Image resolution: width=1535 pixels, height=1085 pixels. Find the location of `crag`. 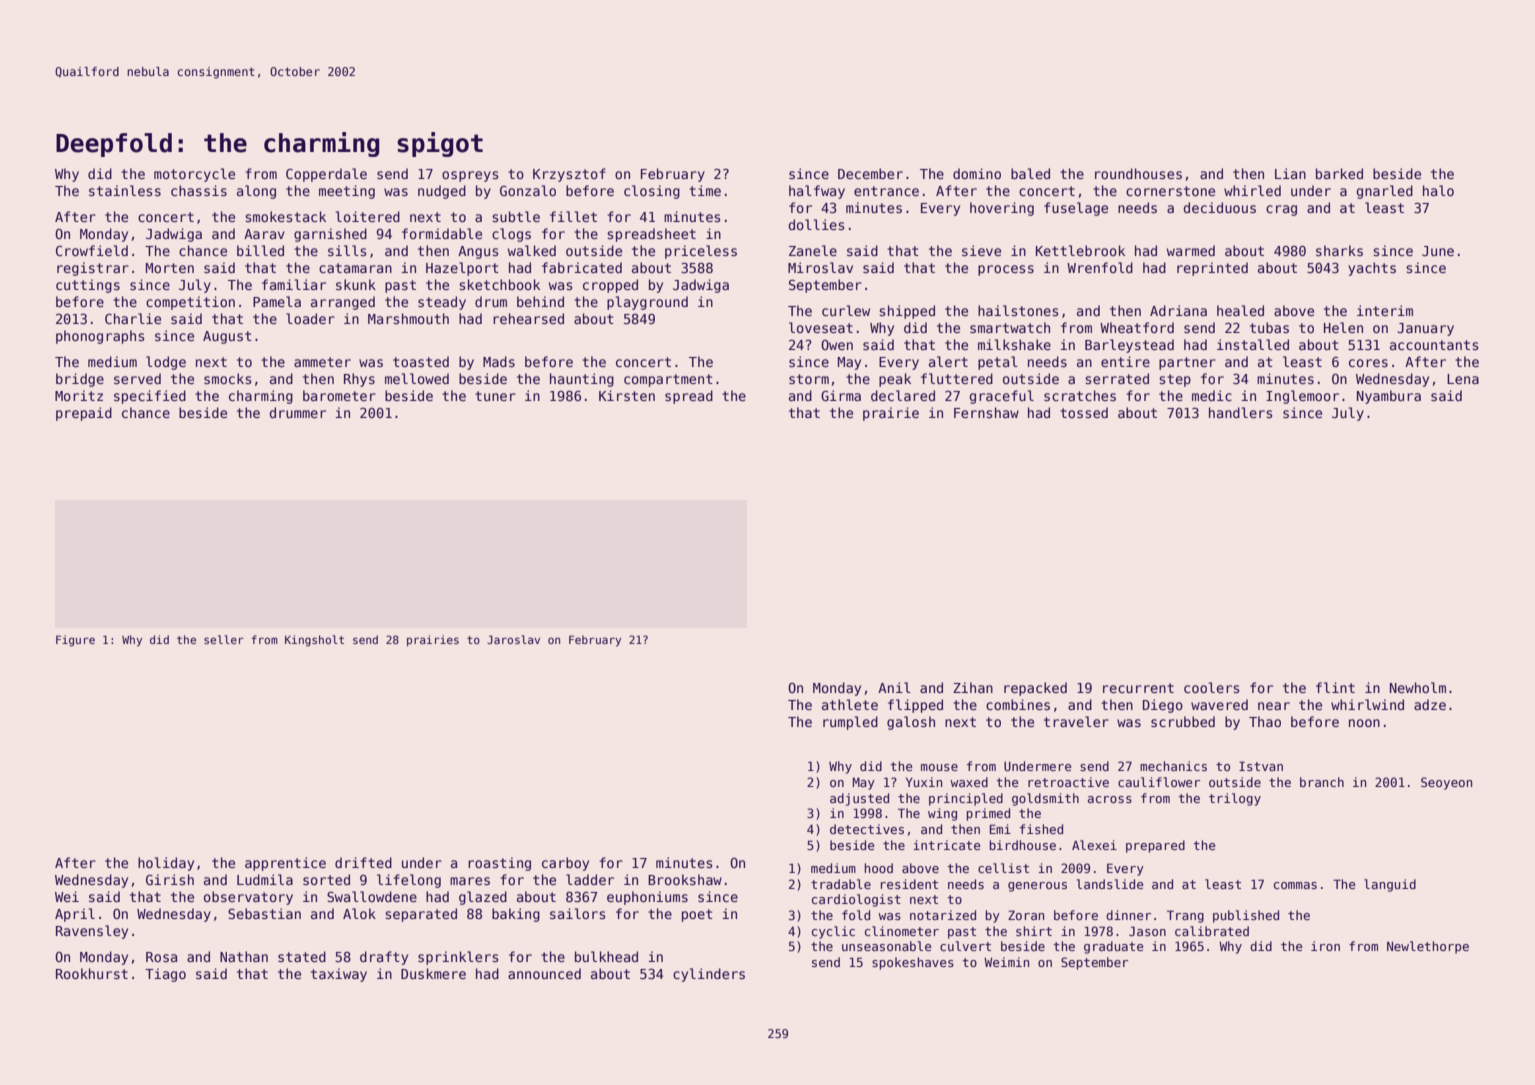

crag is located at coordinates (1281, 210).
